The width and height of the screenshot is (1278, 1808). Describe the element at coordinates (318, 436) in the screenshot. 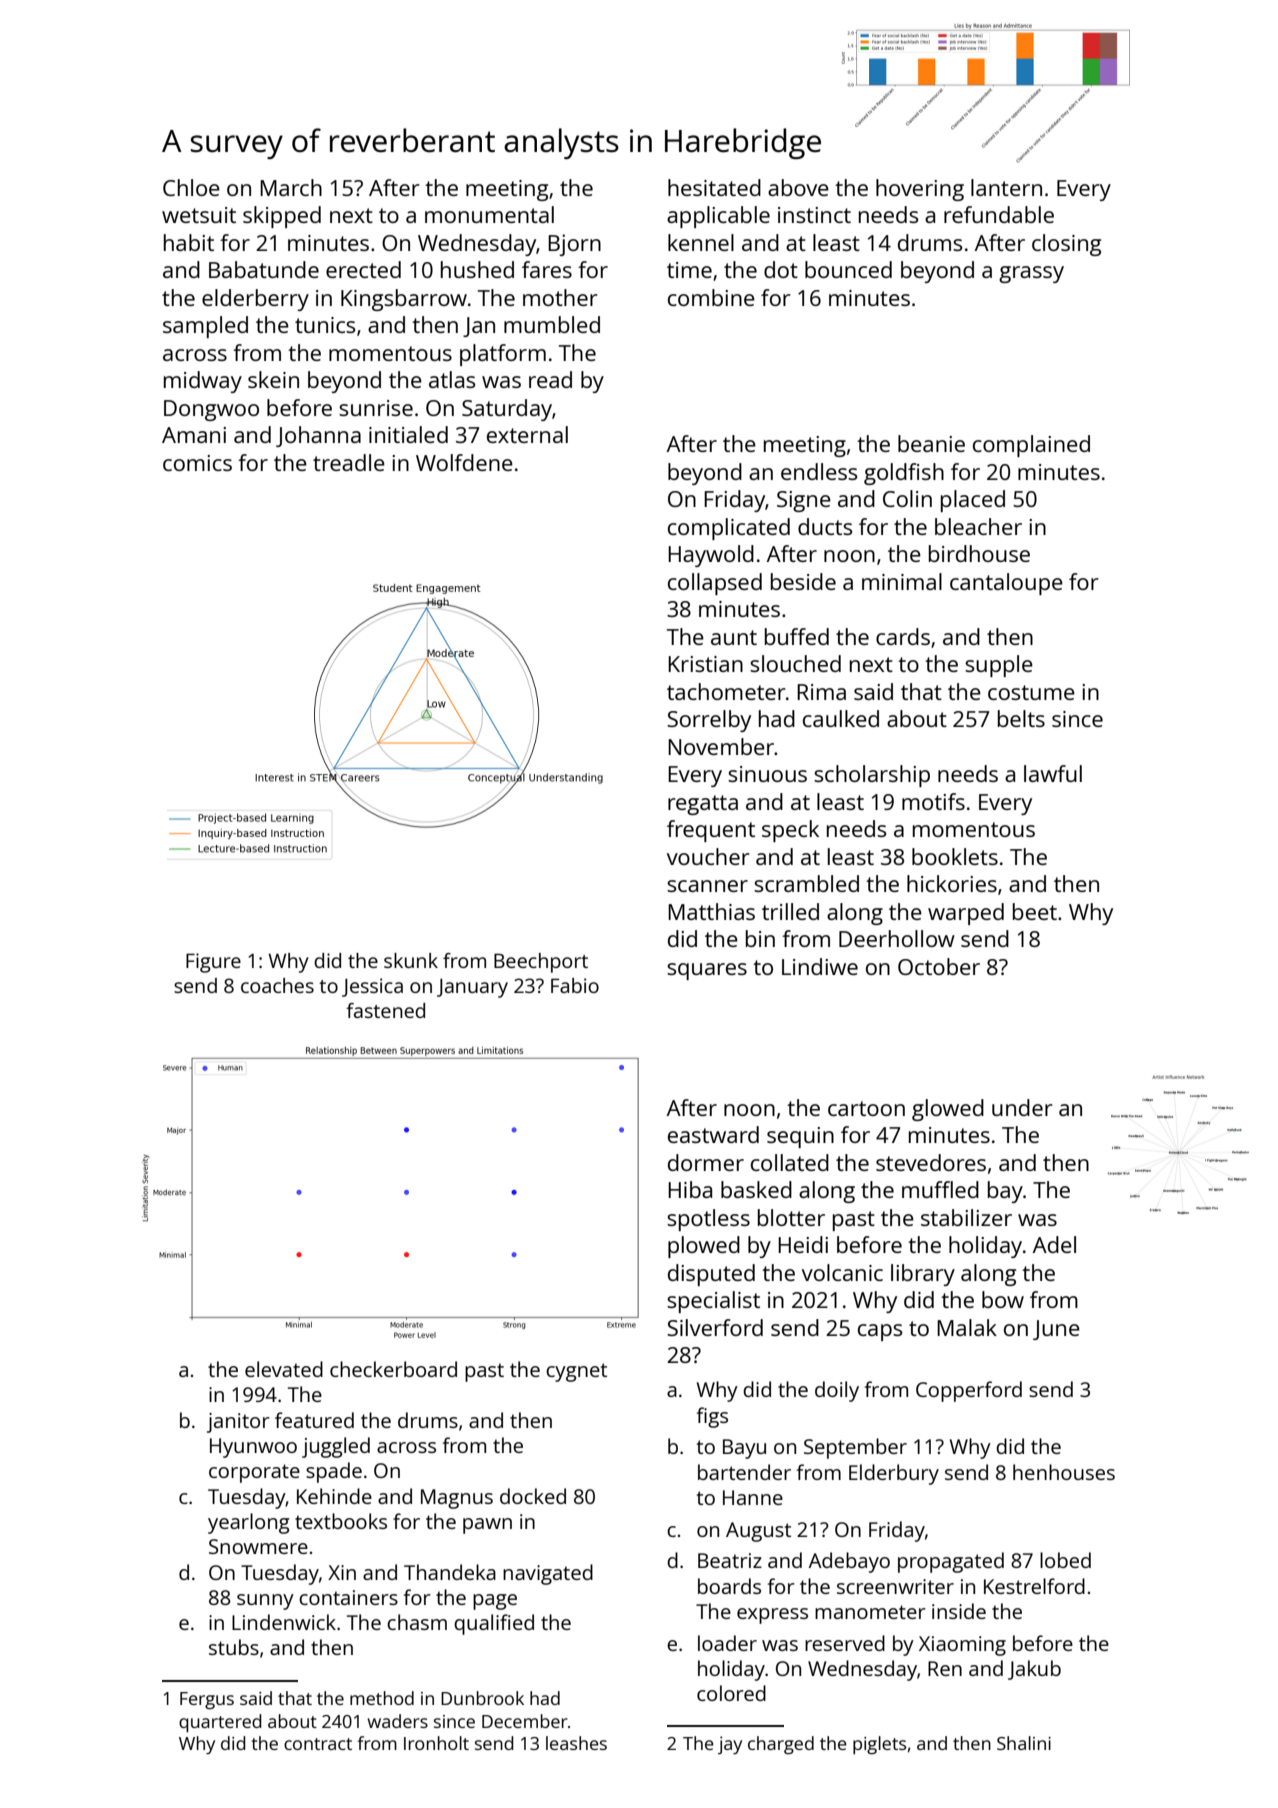

I see `Johanna` at that location.
